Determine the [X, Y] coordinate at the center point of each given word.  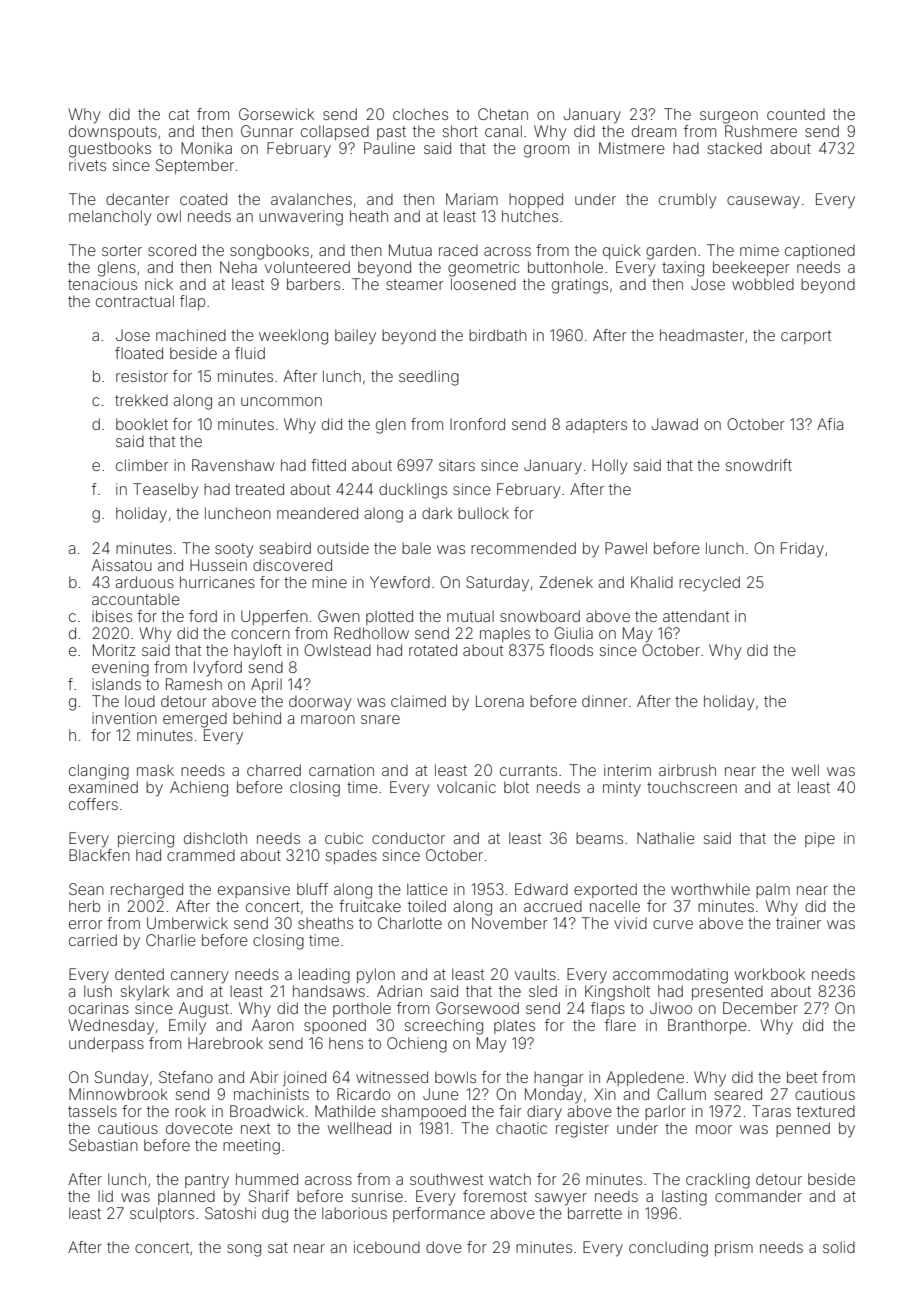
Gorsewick [276, 114]
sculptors [162, 1214]
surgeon [729, 117]
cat [179, 114]
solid [839, 1247]
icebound [387, 1247]
